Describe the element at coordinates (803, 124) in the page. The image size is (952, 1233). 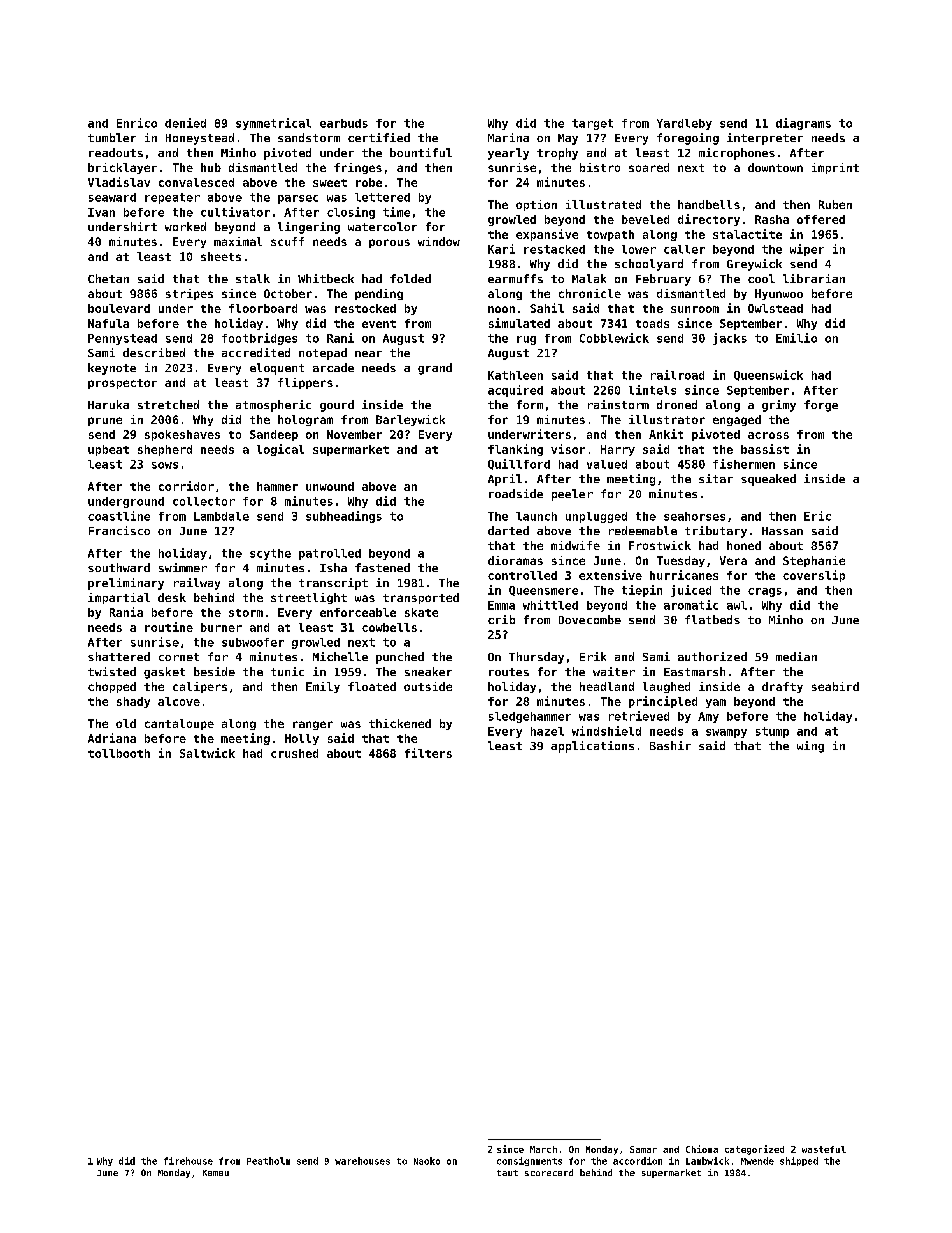
I see `diagrams` at that location.
